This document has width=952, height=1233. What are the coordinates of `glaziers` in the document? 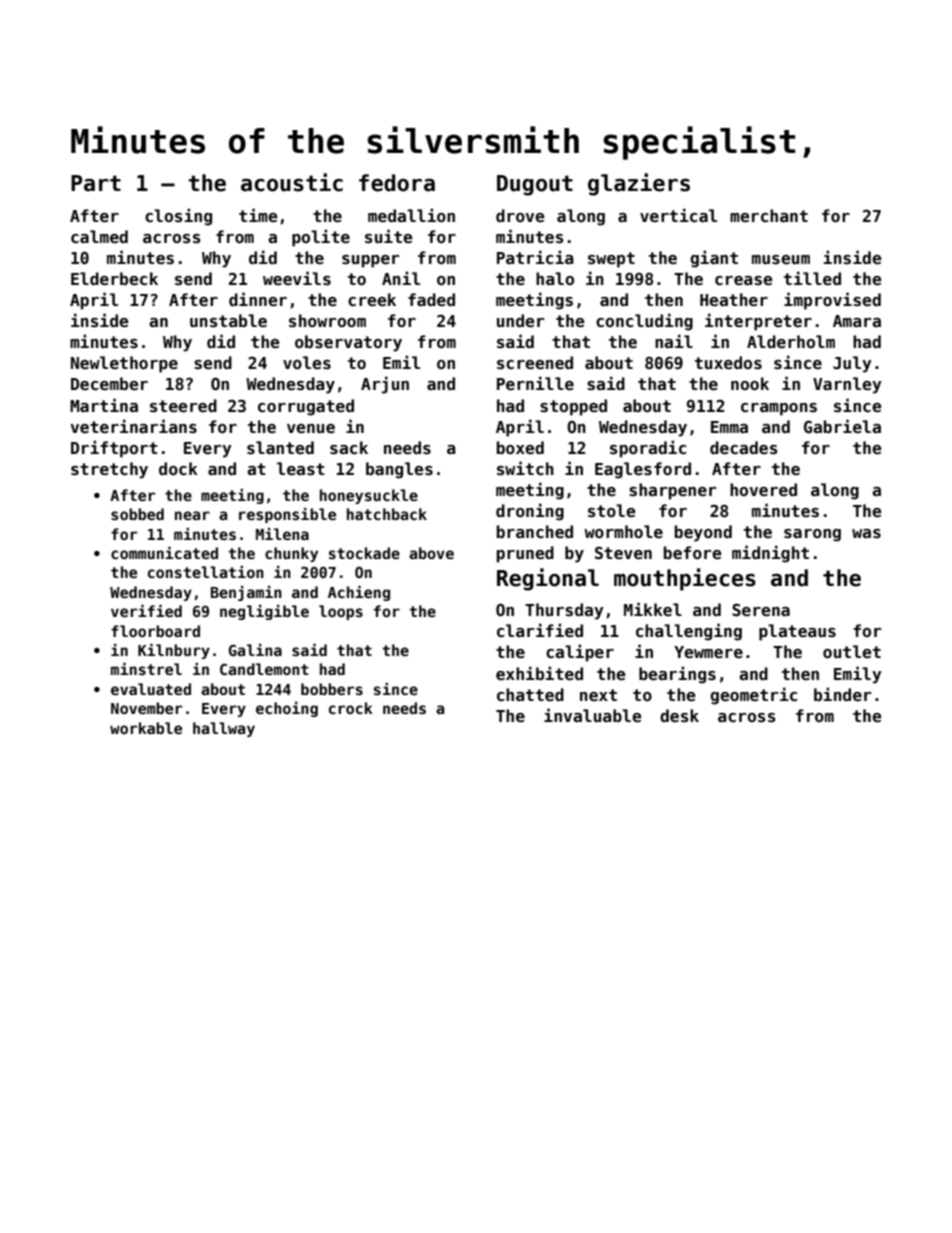 It's located at (639, 184).
